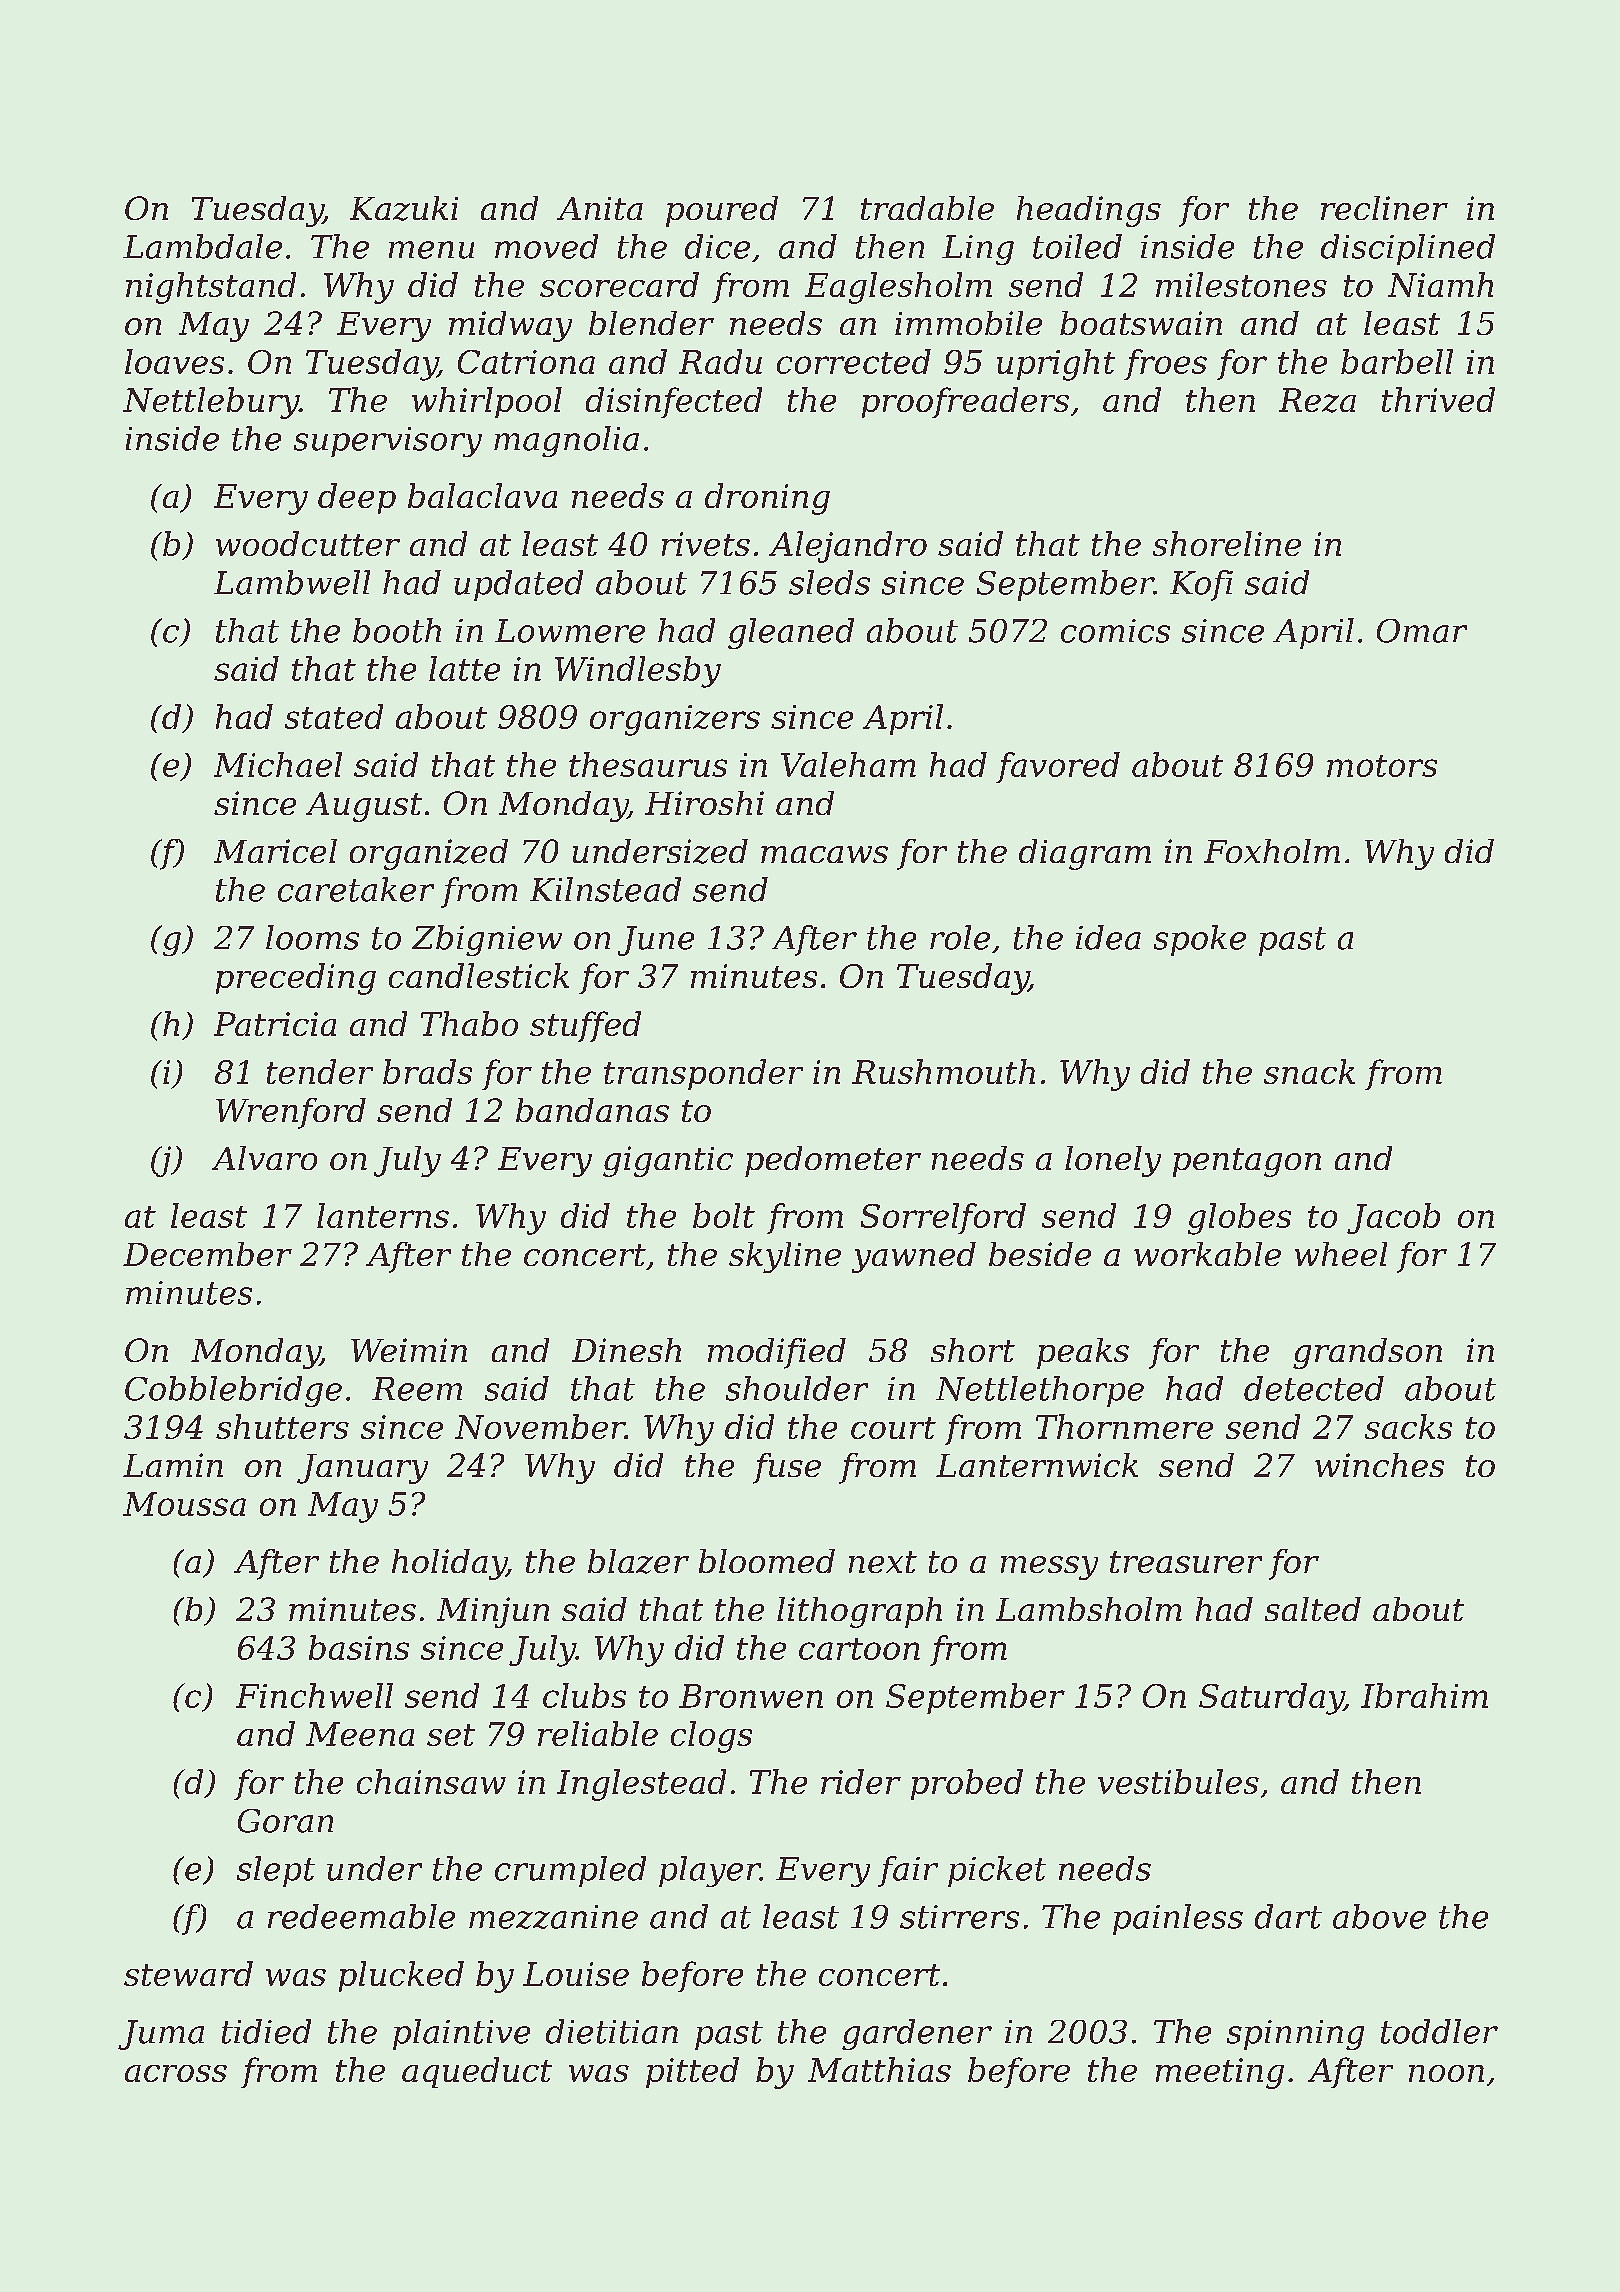 This document has width=1620, height=2292. Describe the element at coordinates (1037, 1465) in the document. I see `Lanternwick` at that location.
